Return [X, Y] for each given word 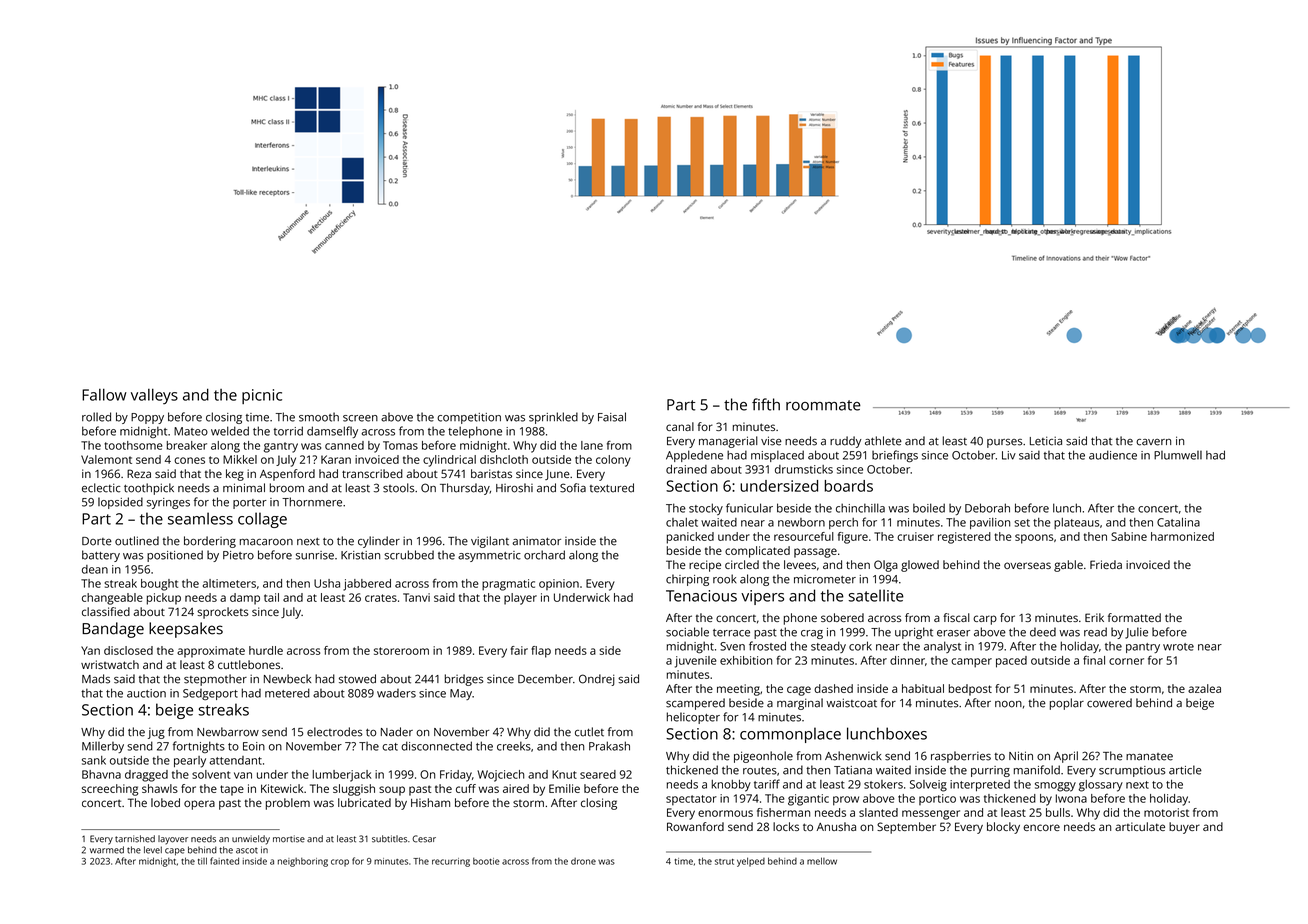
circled [742, 564]
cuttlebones [249, 664]
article [1185, 770]
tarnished [135, 839]
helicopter [693, 718]
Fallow [104, 395]
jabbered [367, 585]
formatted [1134, 617]
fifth [766, 404]
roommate [823, 405]
